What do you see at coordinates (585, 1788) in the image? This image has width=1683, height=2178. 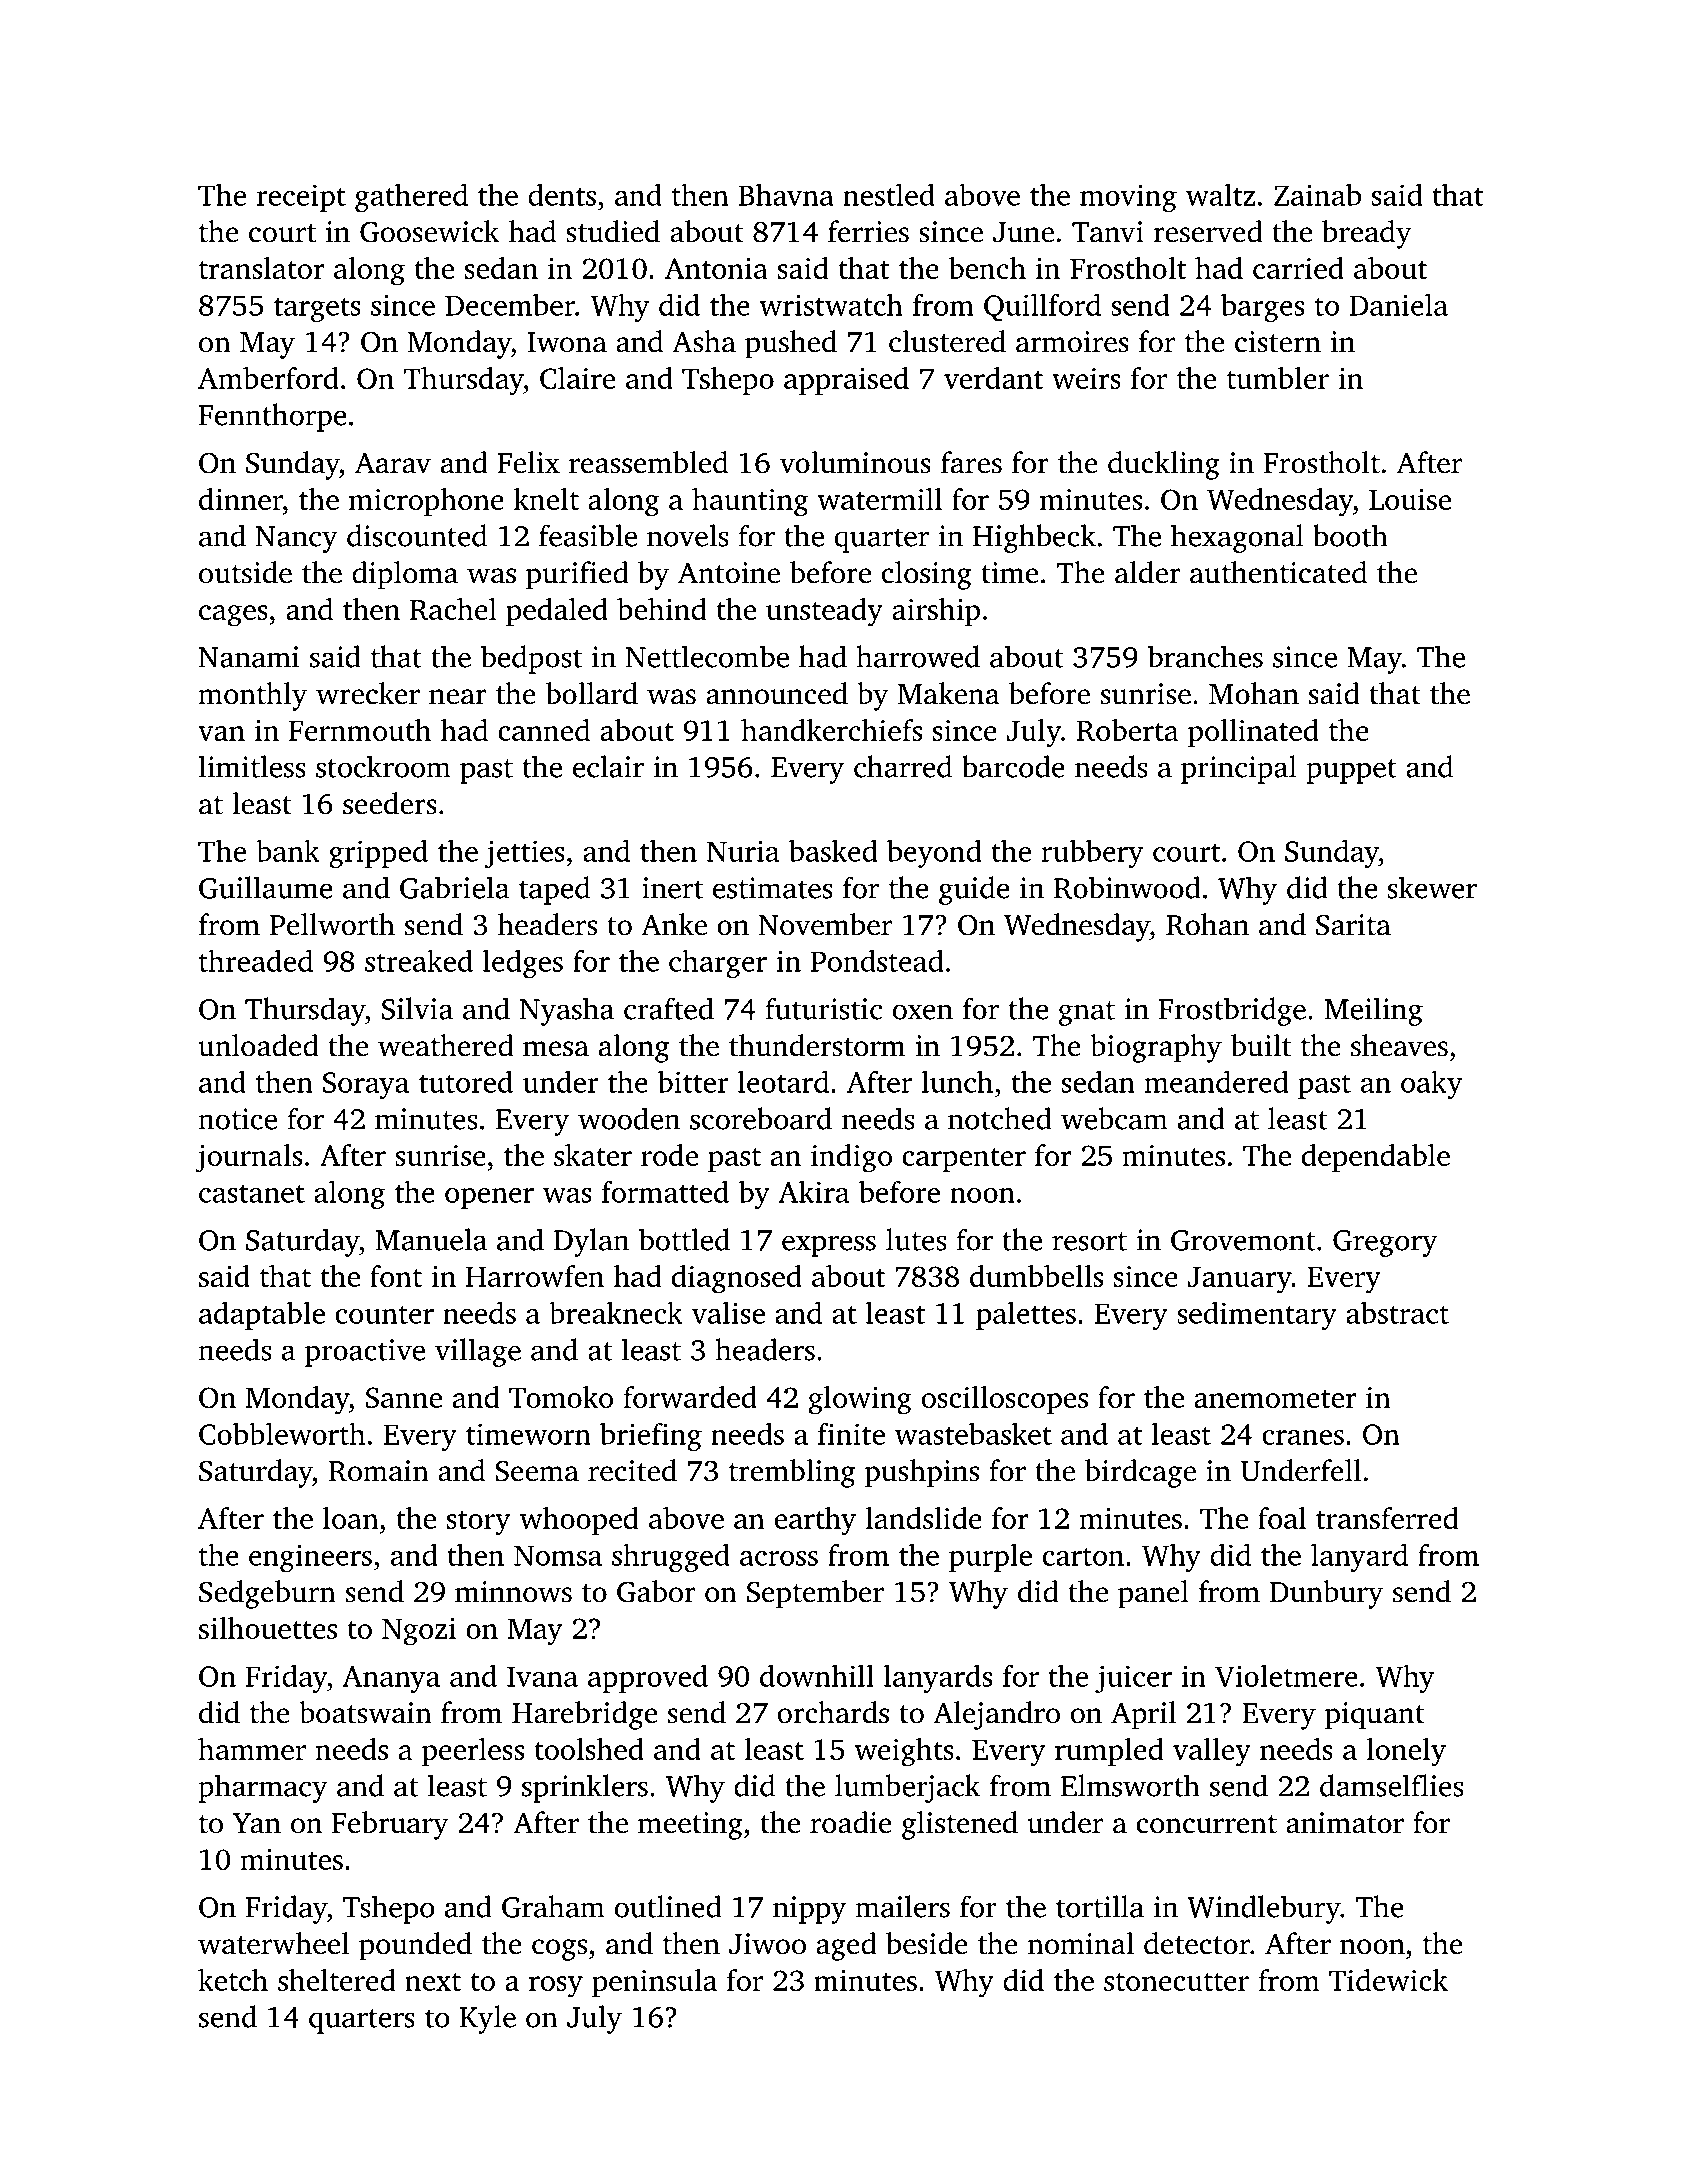 I see `sprinklers` at bounding box center [585, 1788].
